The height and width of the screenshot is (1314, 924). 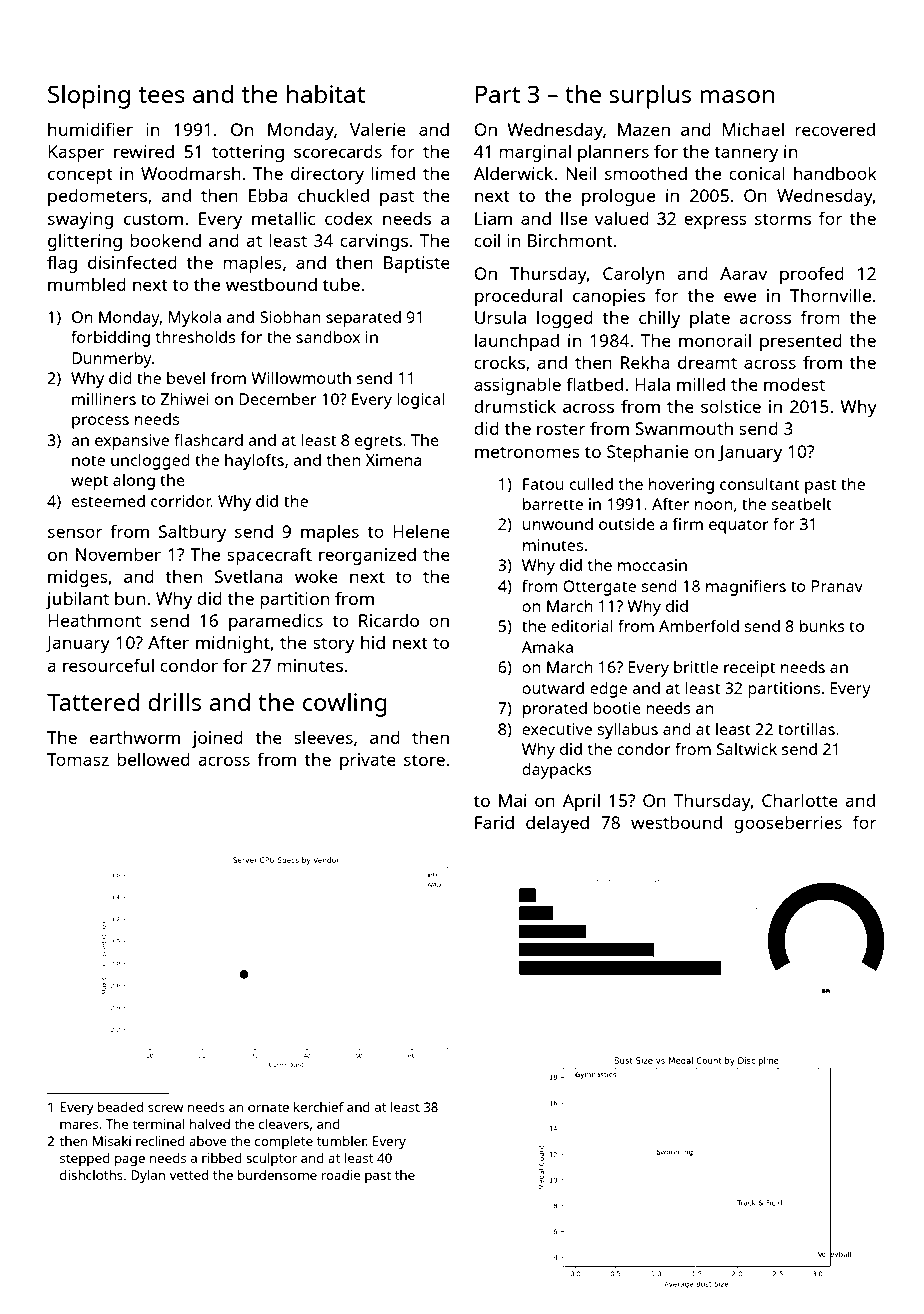 I want to click on Misaki, so click(x=112, y=1141).
